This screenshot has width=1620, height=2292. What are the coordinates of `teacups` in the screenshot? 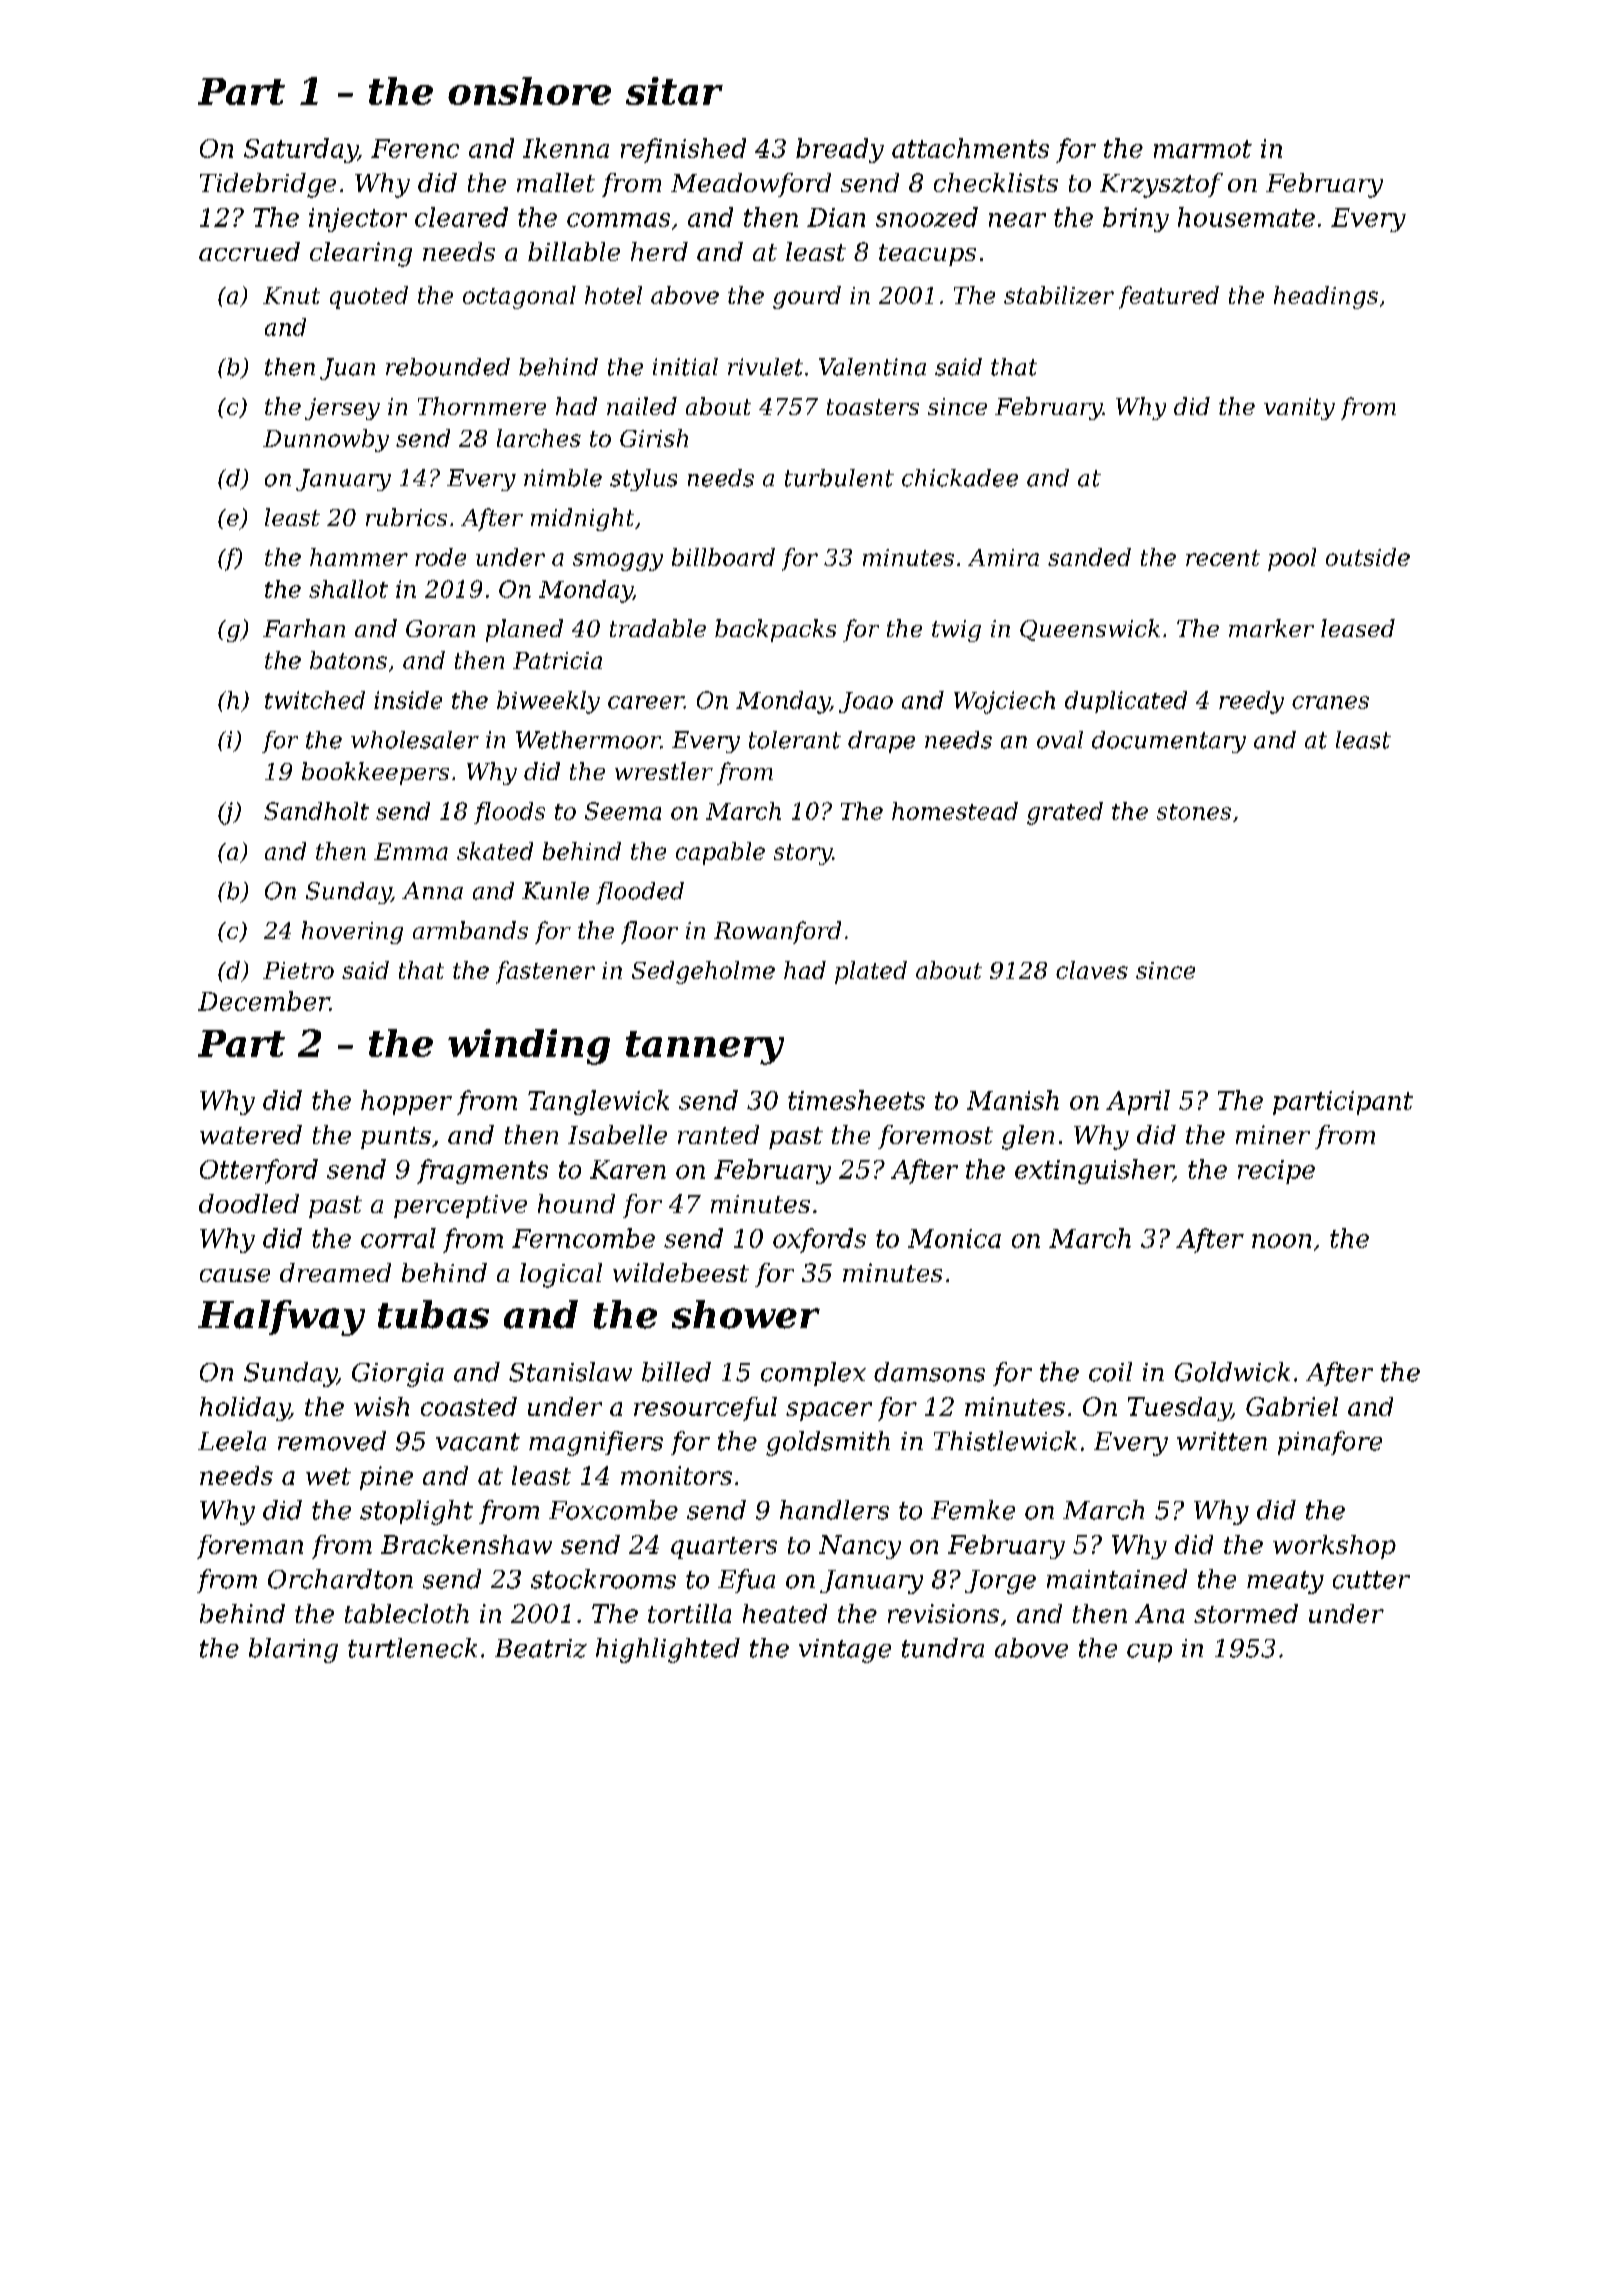 It's located at (927, 255).
